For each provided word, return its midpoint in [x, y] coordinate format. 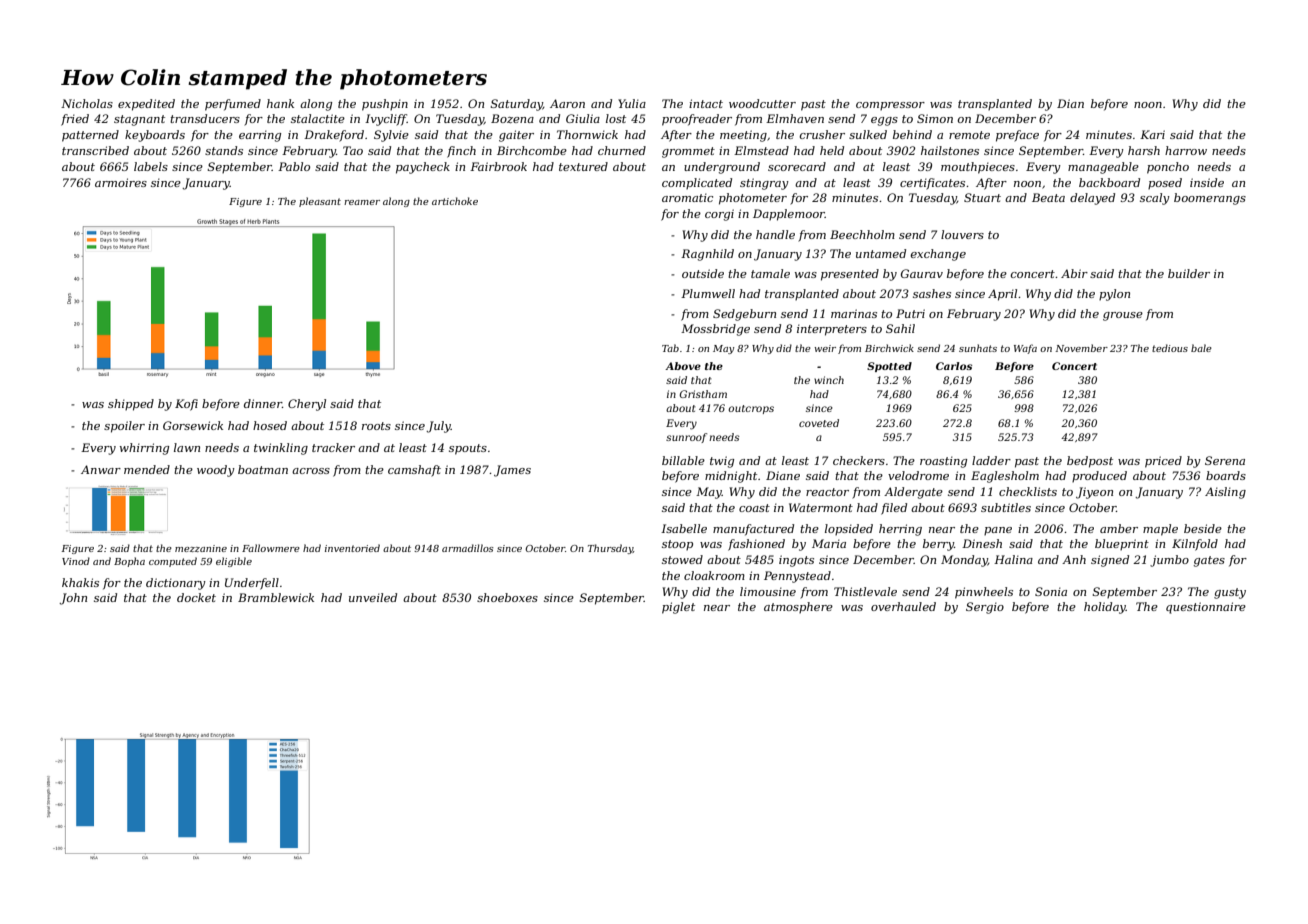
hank [280, 103]
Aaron [567, 103]
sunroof [686, 438]
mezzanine [201, 548]
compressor [890, 106]
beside [1203, 528]
